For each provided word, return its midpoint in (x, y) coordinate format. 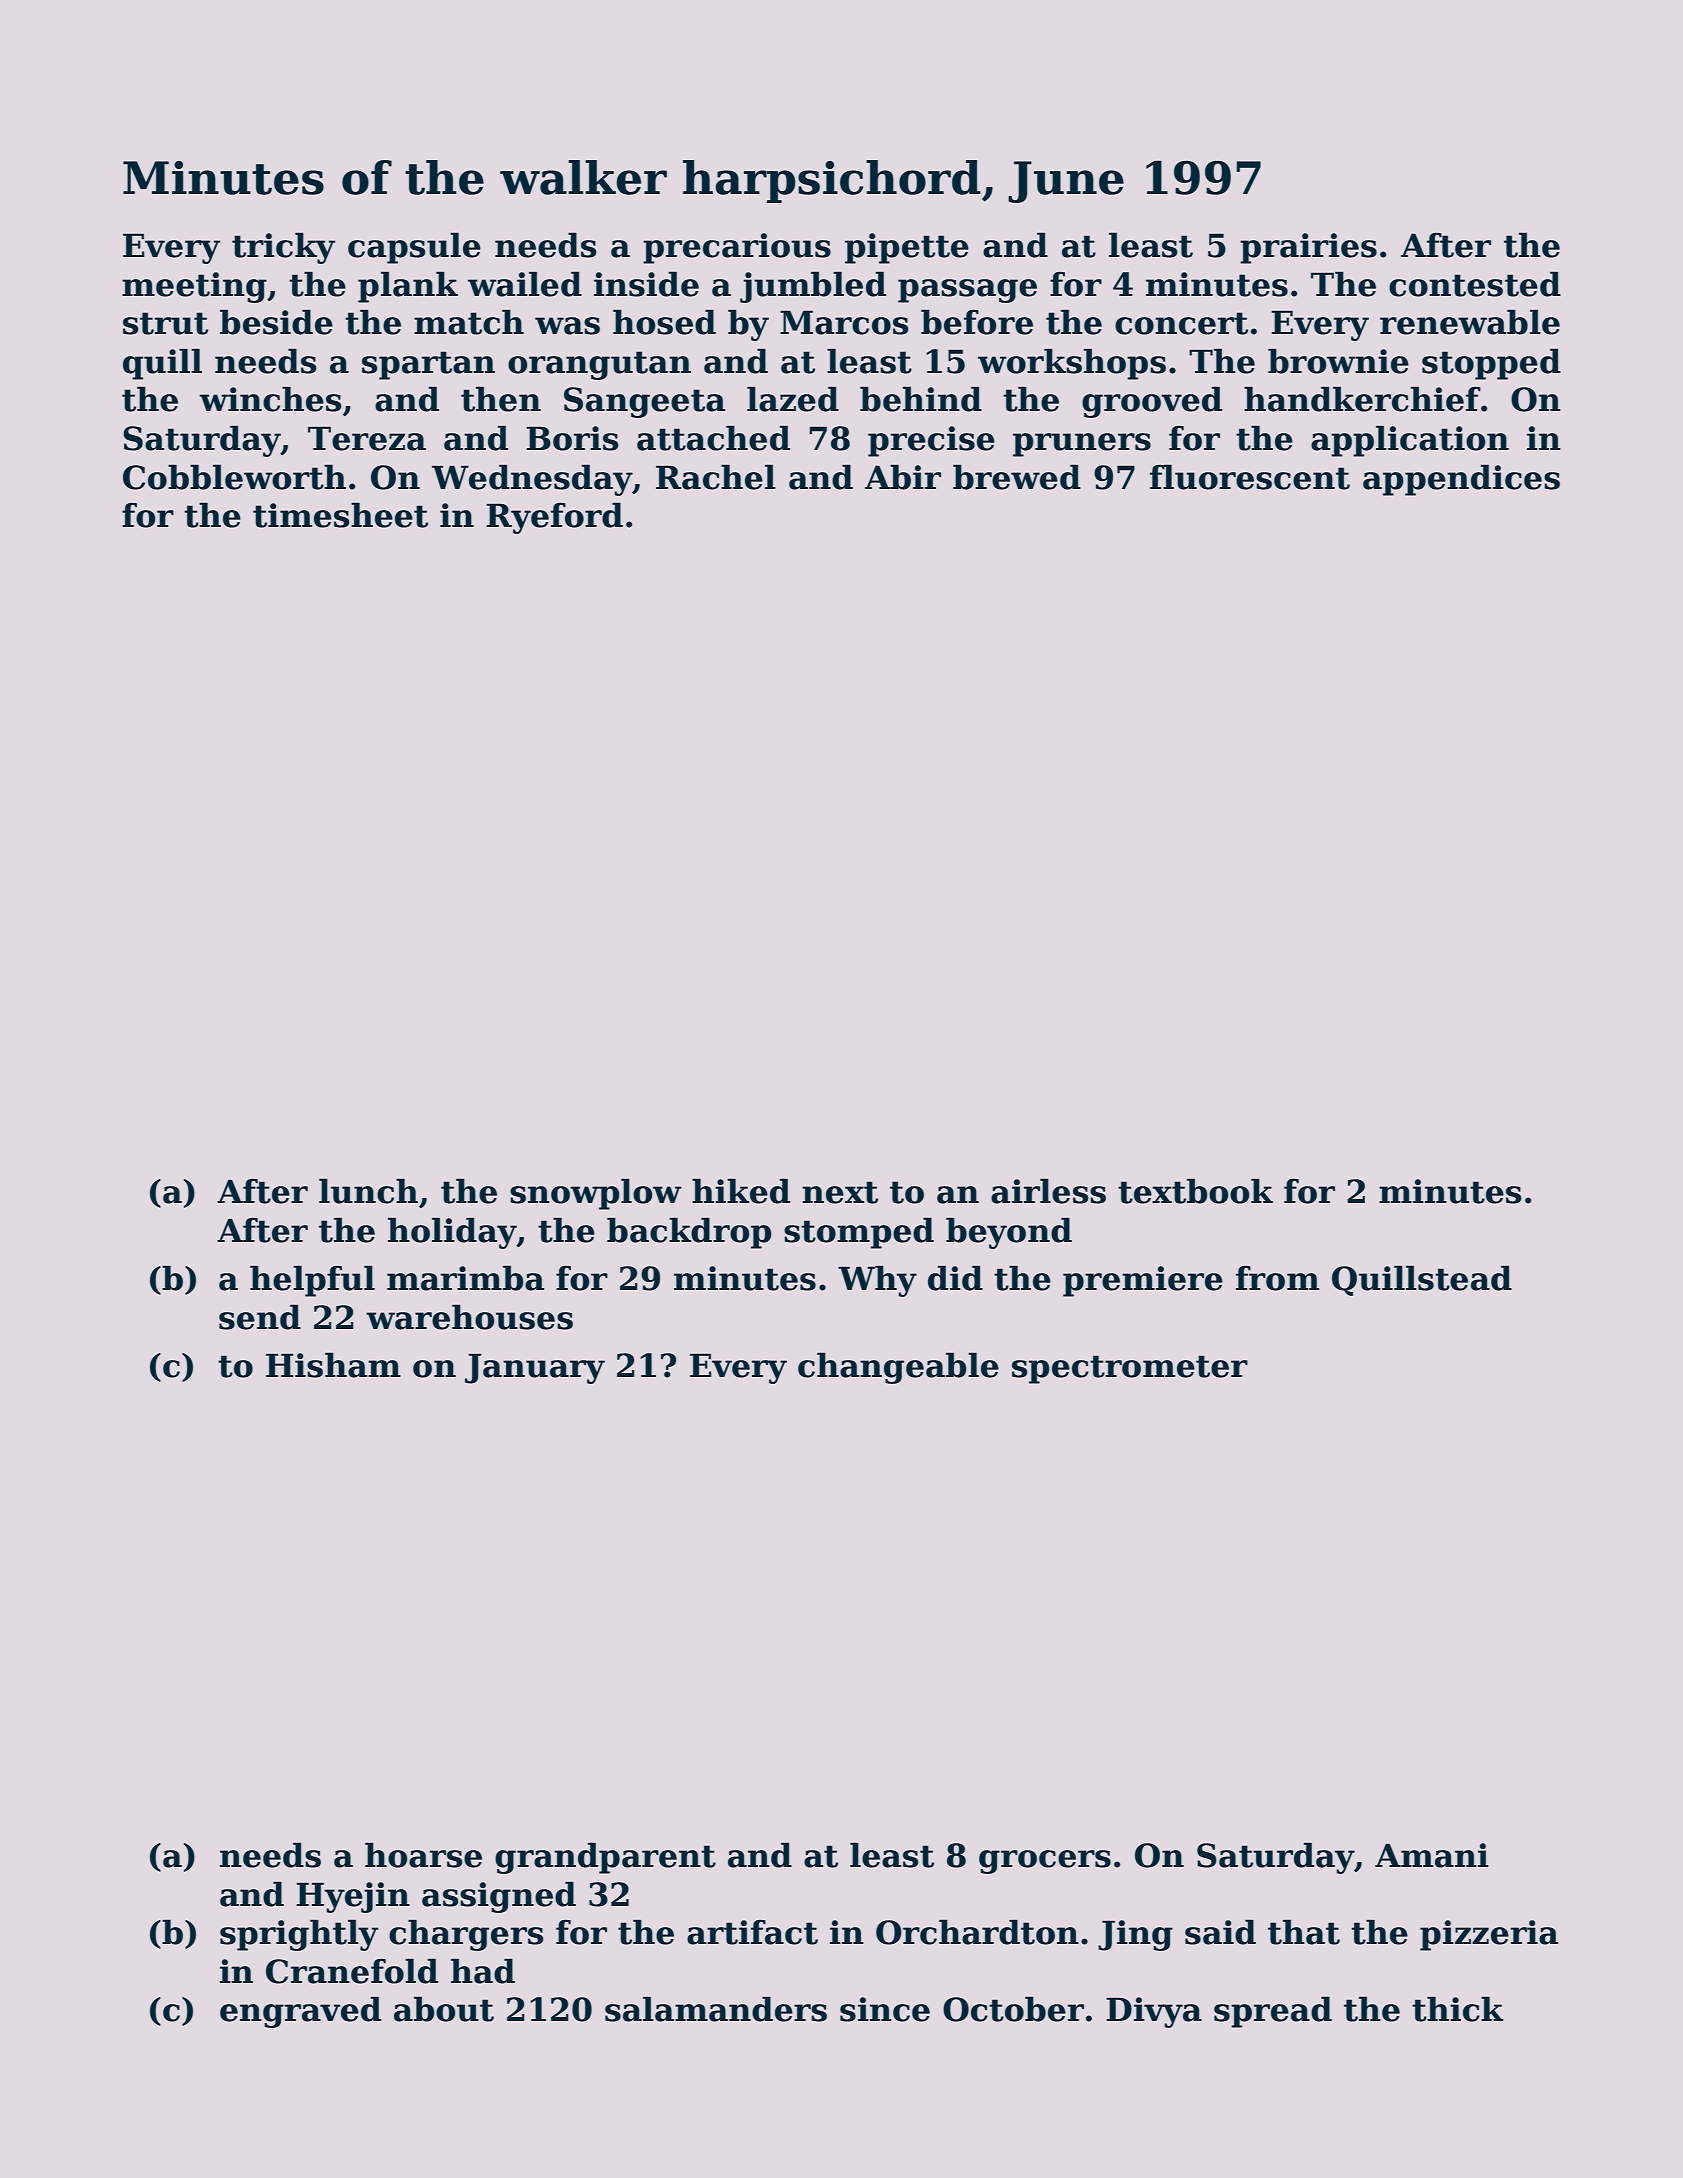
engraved (300, 2012)
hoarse (423, 1855)
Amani (1432, 1855)
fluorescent (1250, 477)
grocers (1045, 1862)
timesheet (340, 515)
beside (276, 322)
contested (1475, 284)
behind (921, 399)
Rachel (716, 477)
